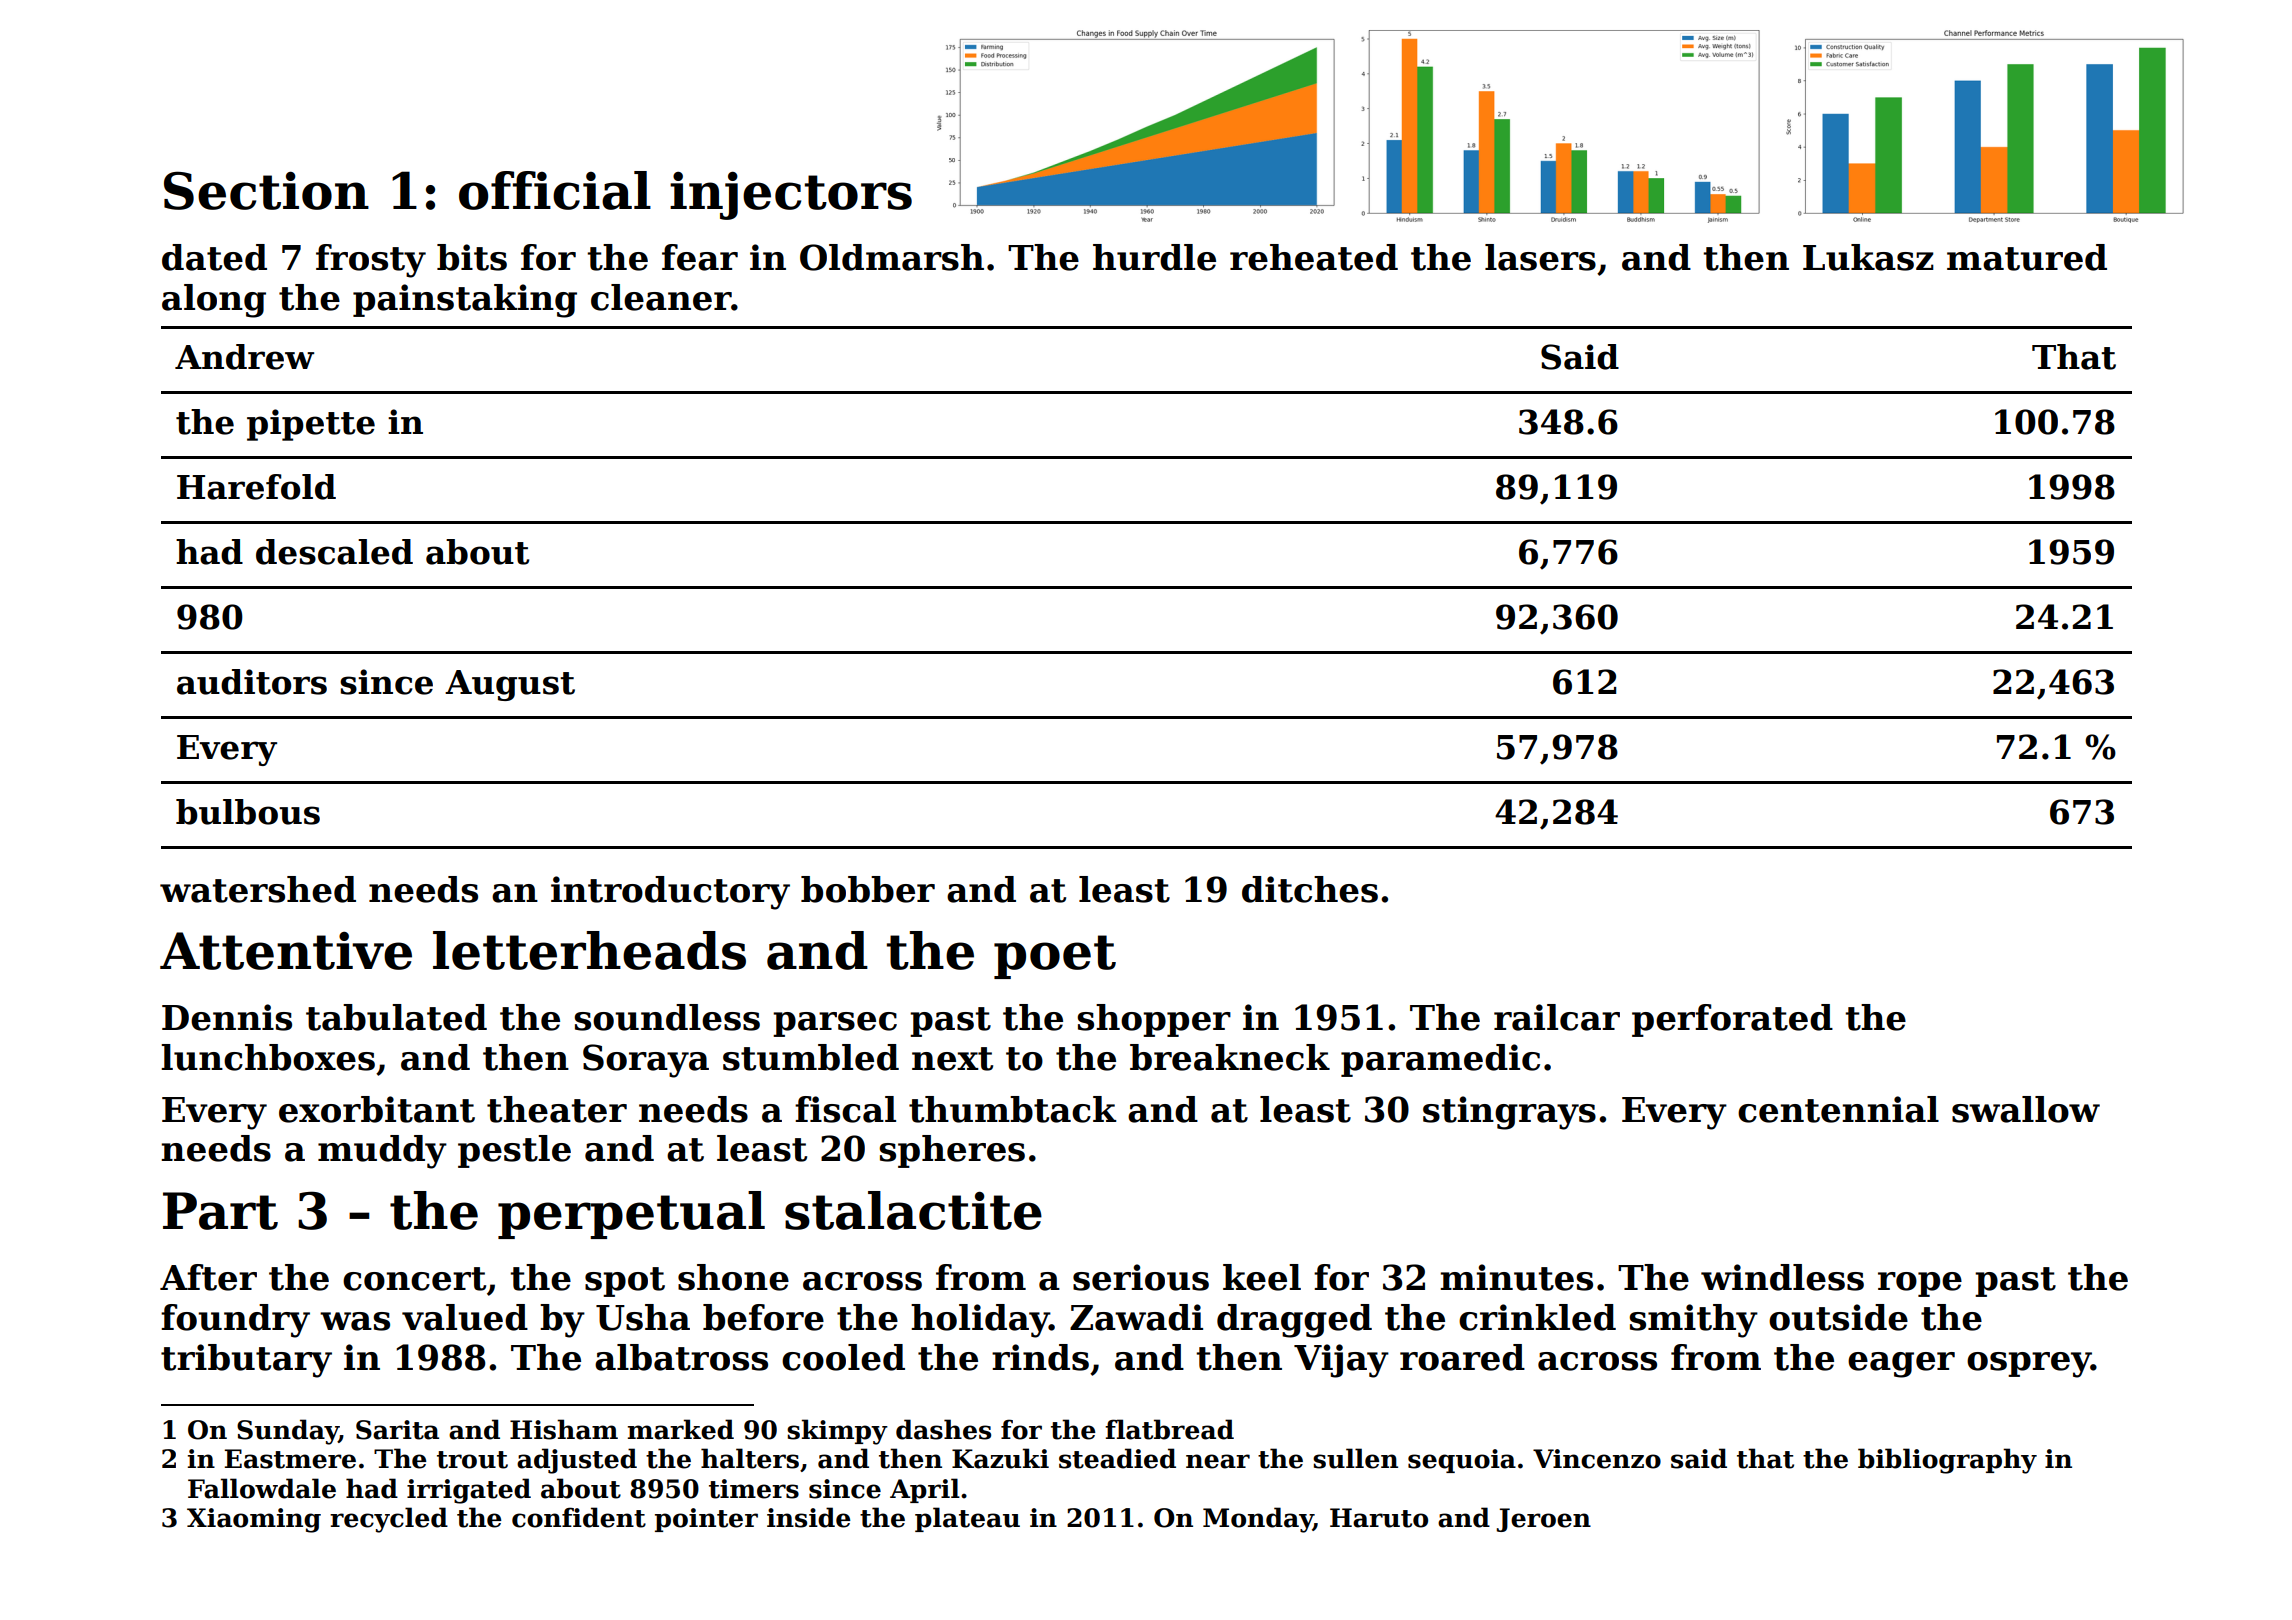 This screenshot has width=2292, height=1620. What do you see at coordinates (555, 190) in the screenshot?
I see `official` at bounding box center [555, 190].
